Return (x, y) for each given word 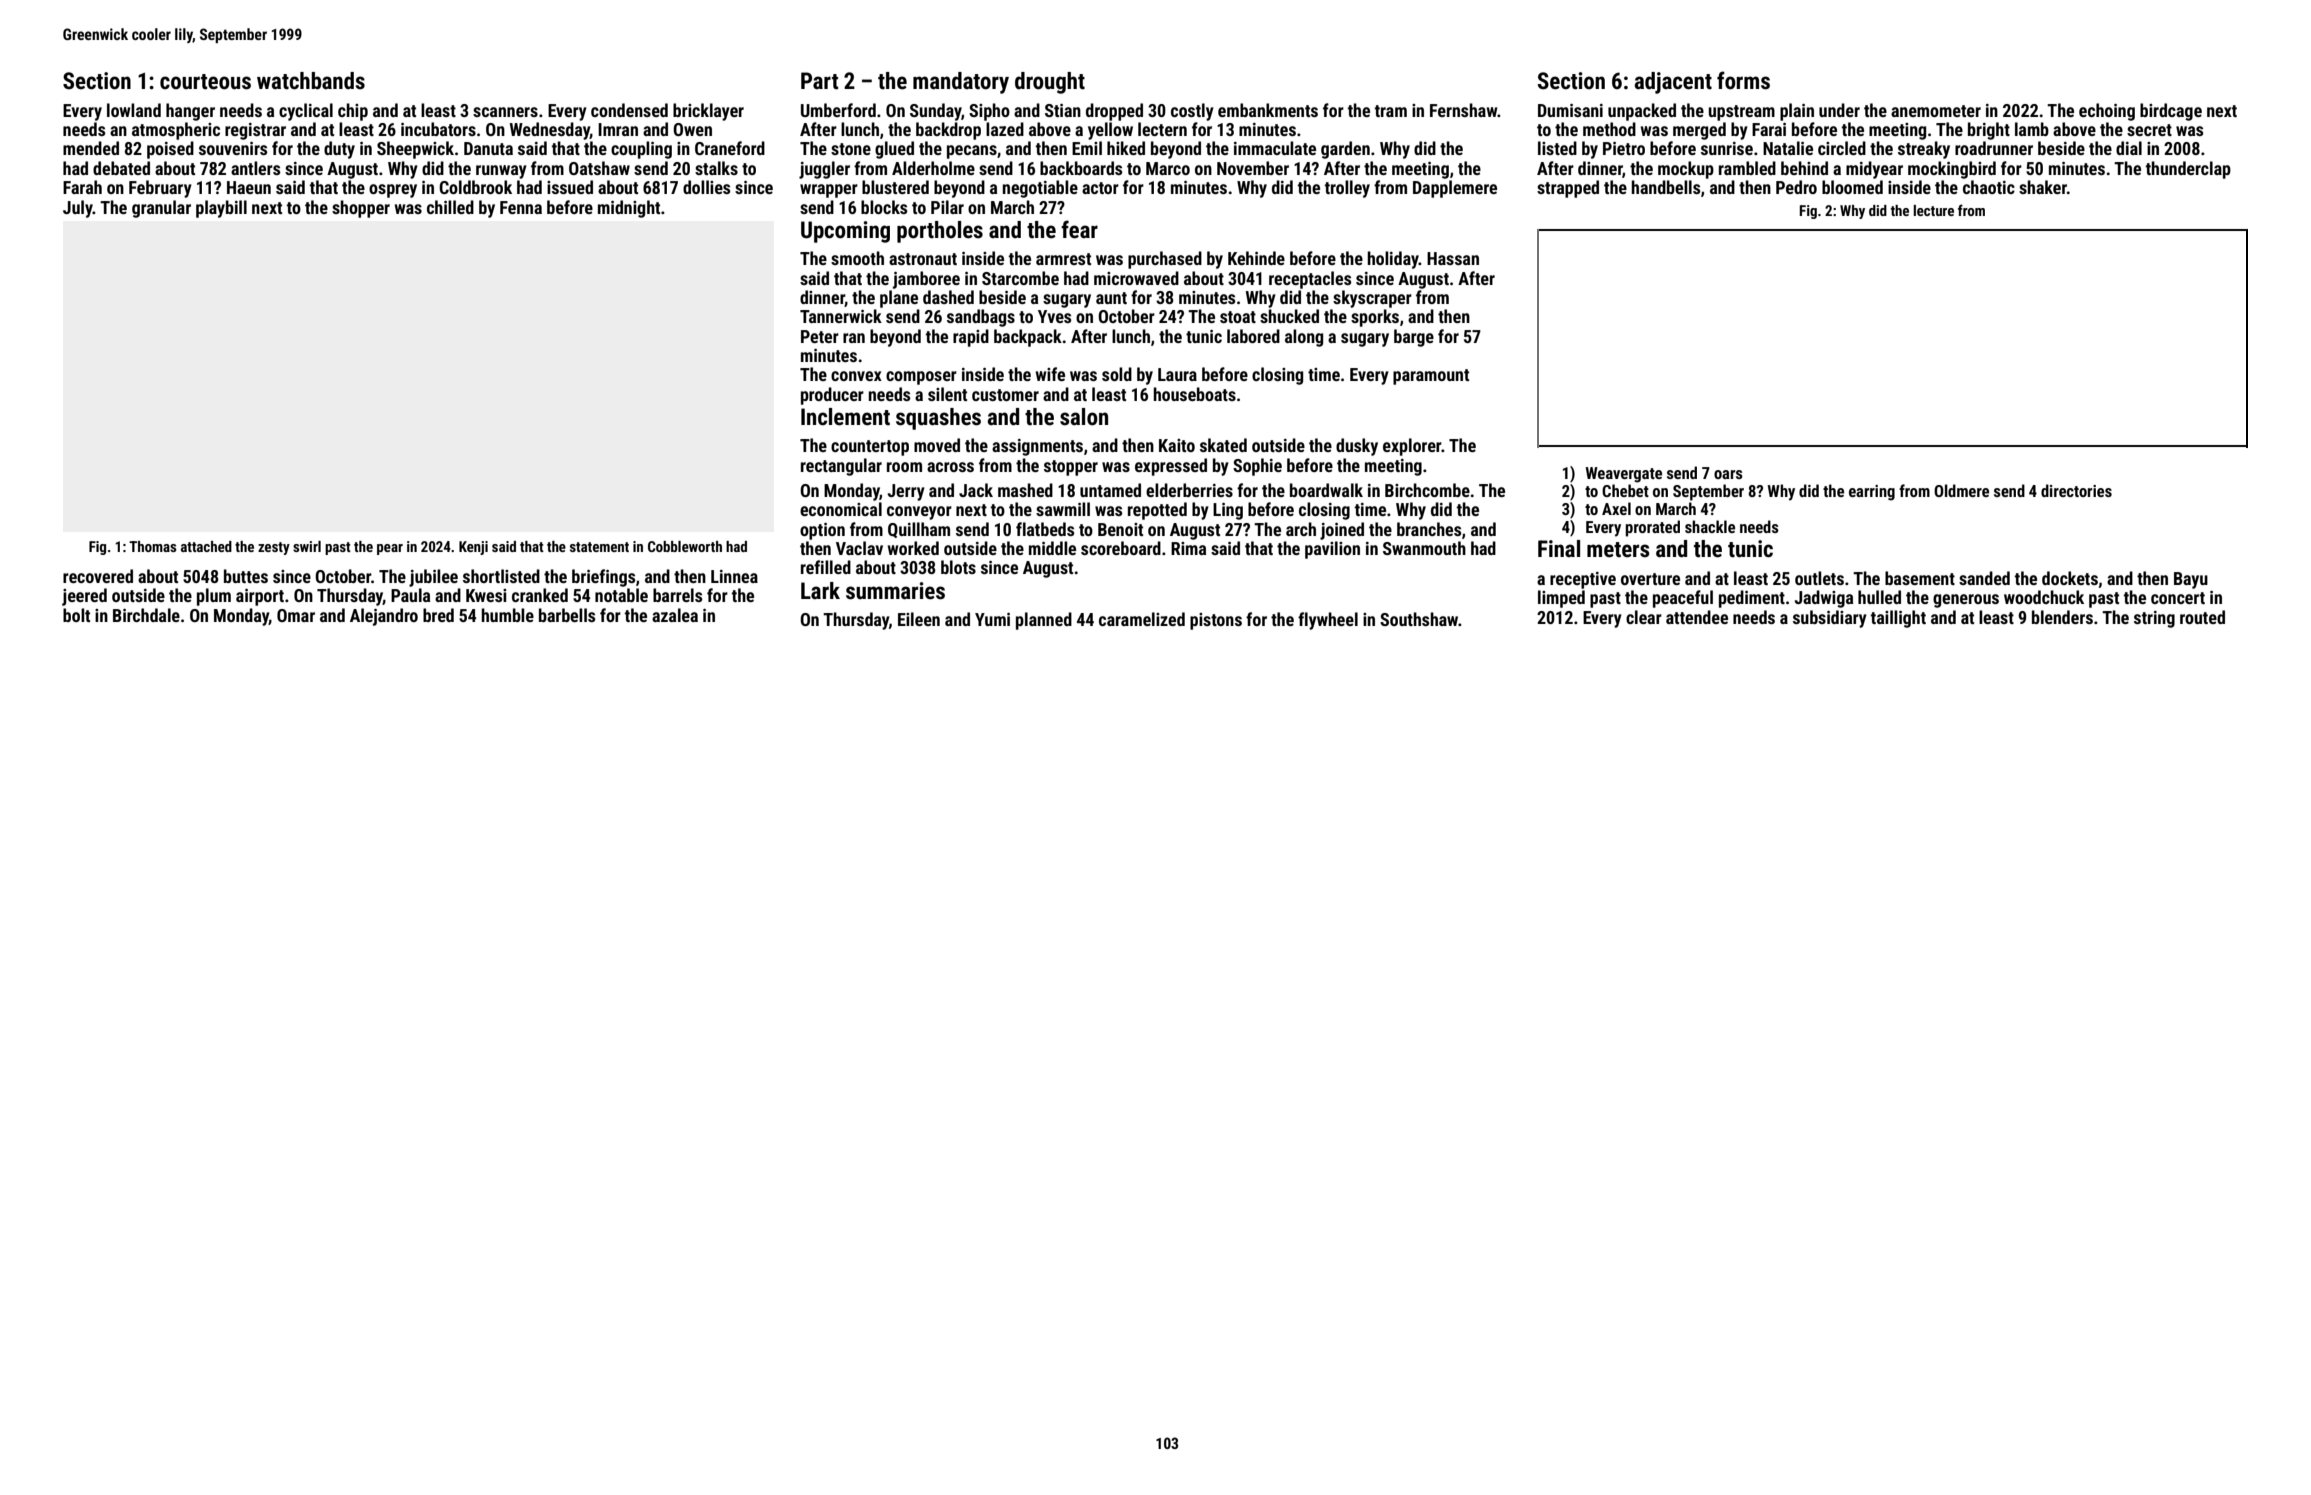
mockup (1686, 170)
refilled (826, 567)
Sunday (936, 112)
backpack (1028, 338)
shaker (2043, 187)
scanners (505, 112)
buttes (246, 576)
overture (1650, 579)
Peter (820, 336)
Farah (82, 187)
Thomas (153, 546)
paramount (1431, 377)
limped (1561, 599)
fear (1079, 229)
